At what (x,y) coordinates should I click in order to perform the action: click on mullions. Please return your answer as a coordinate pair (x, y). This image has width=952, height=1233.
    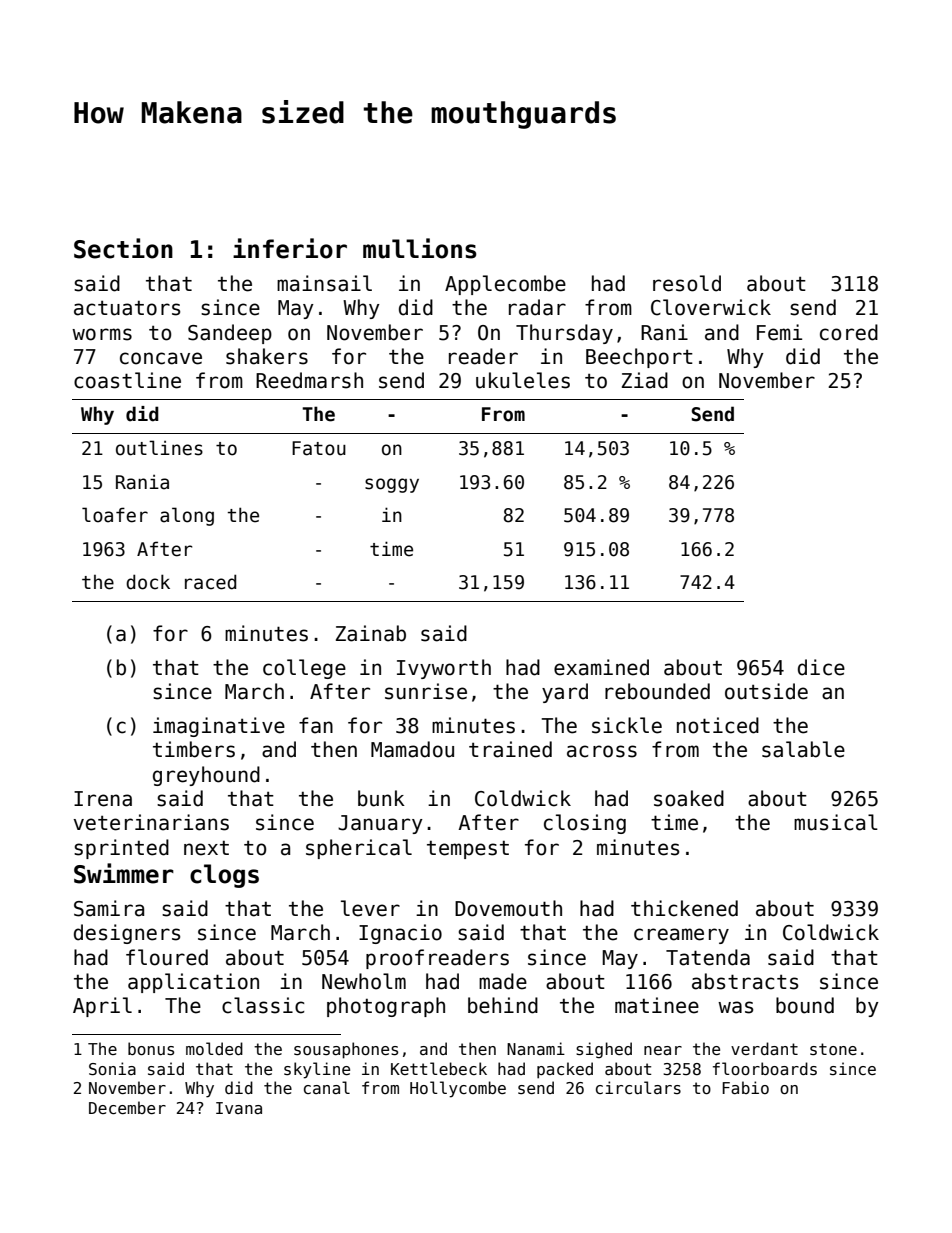
    Looking at the image, I should click on (420, 248).
